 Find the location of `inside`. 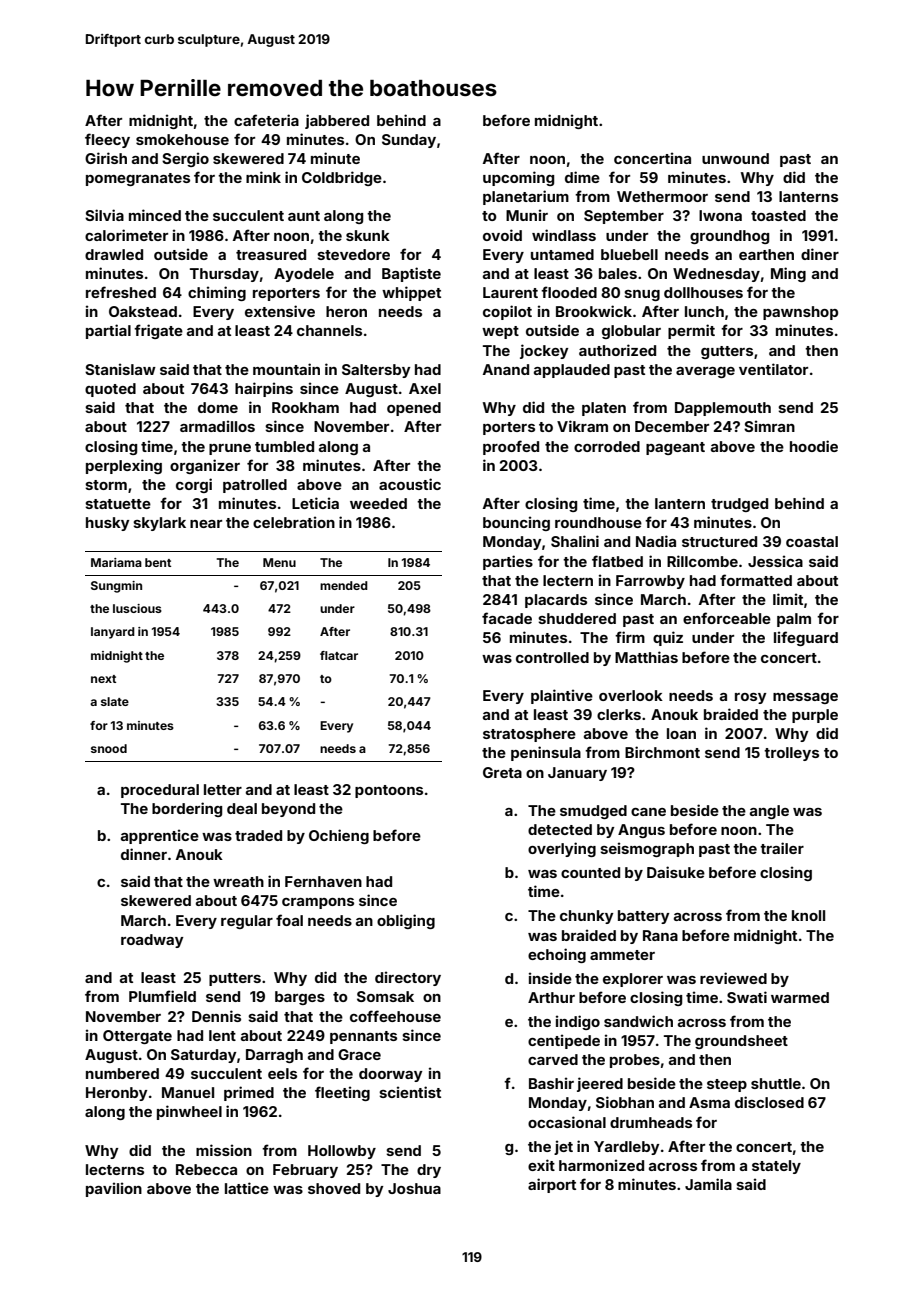

inside is located at coordinates (550, 978).
